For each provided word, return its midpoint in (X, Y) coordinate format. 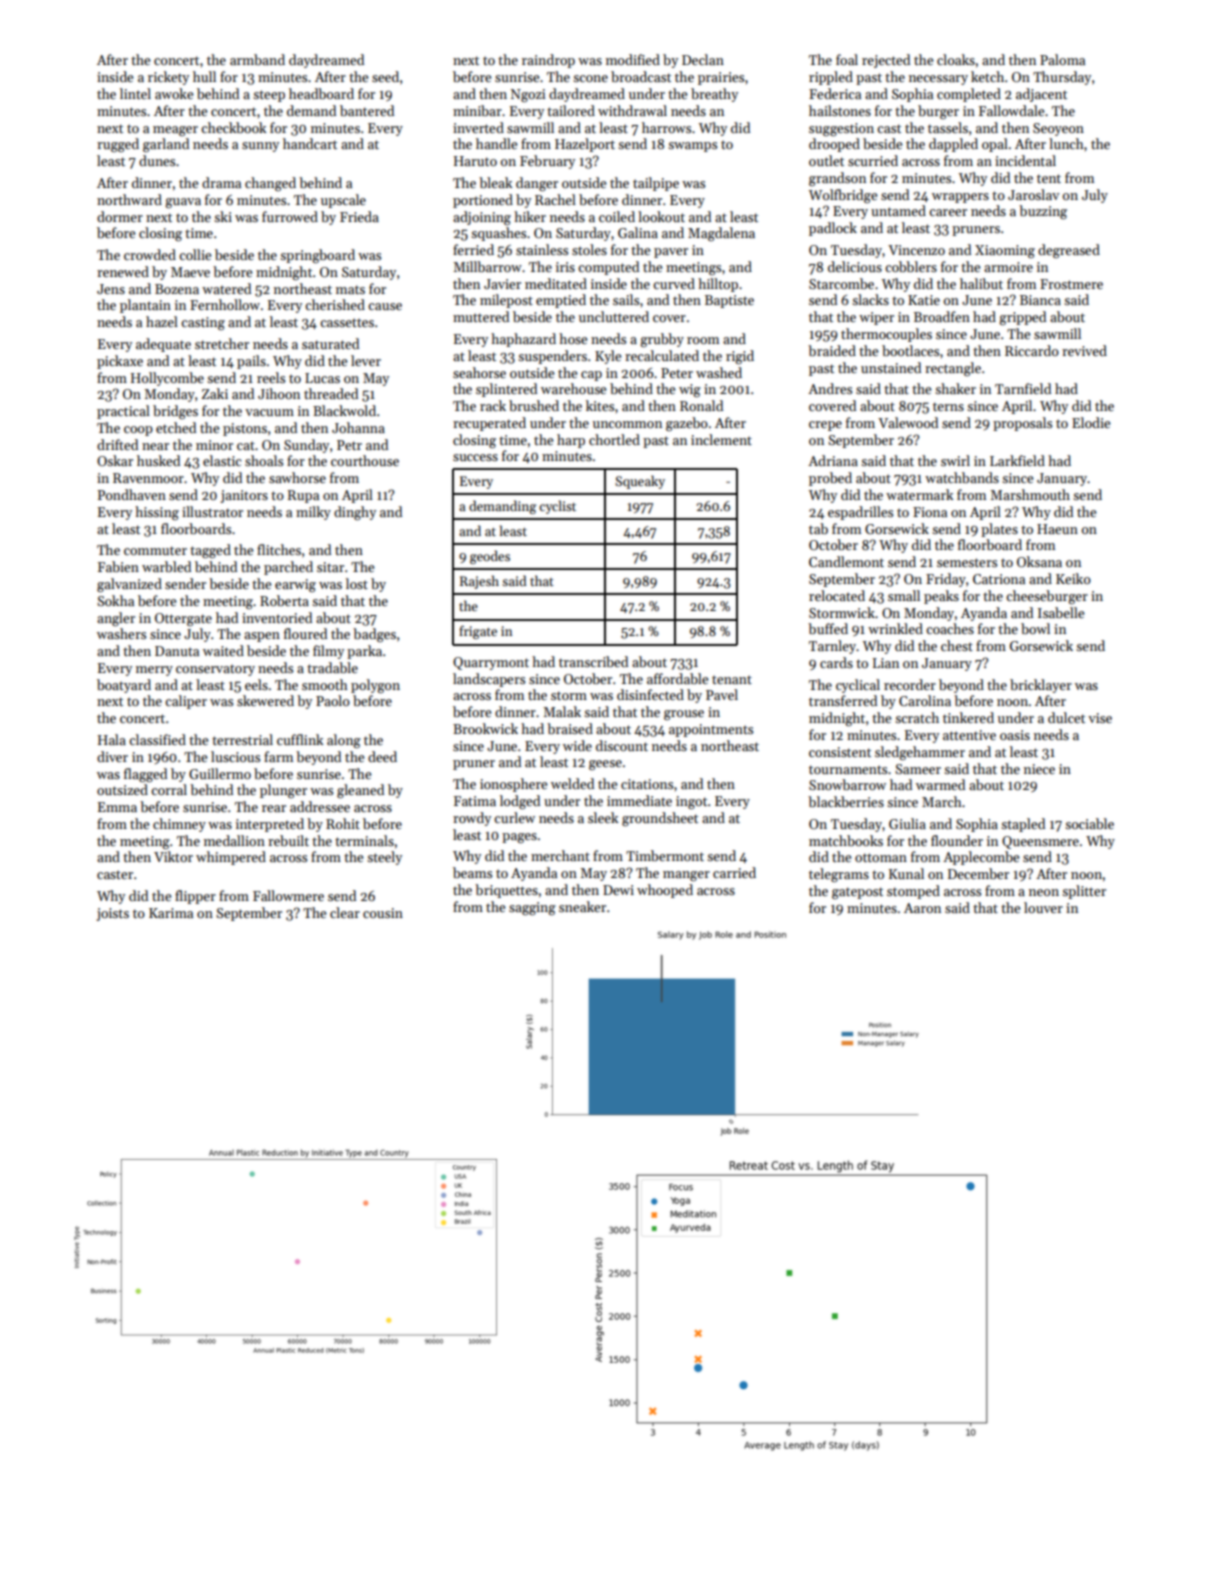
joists (113, 914)
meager (175, 131)
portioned (483, 201)
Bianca (1040, 300)
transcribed (593, 661)
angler (116, 619)
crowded (150, 254)
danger (537, 184)
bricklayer (1041, 686)
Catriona (999, 579)
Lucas (322, 378)
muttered (481, 316)
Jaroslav (1034, 194)
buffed (828, 628)
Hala (112, 739)
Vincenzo (916, 250)
